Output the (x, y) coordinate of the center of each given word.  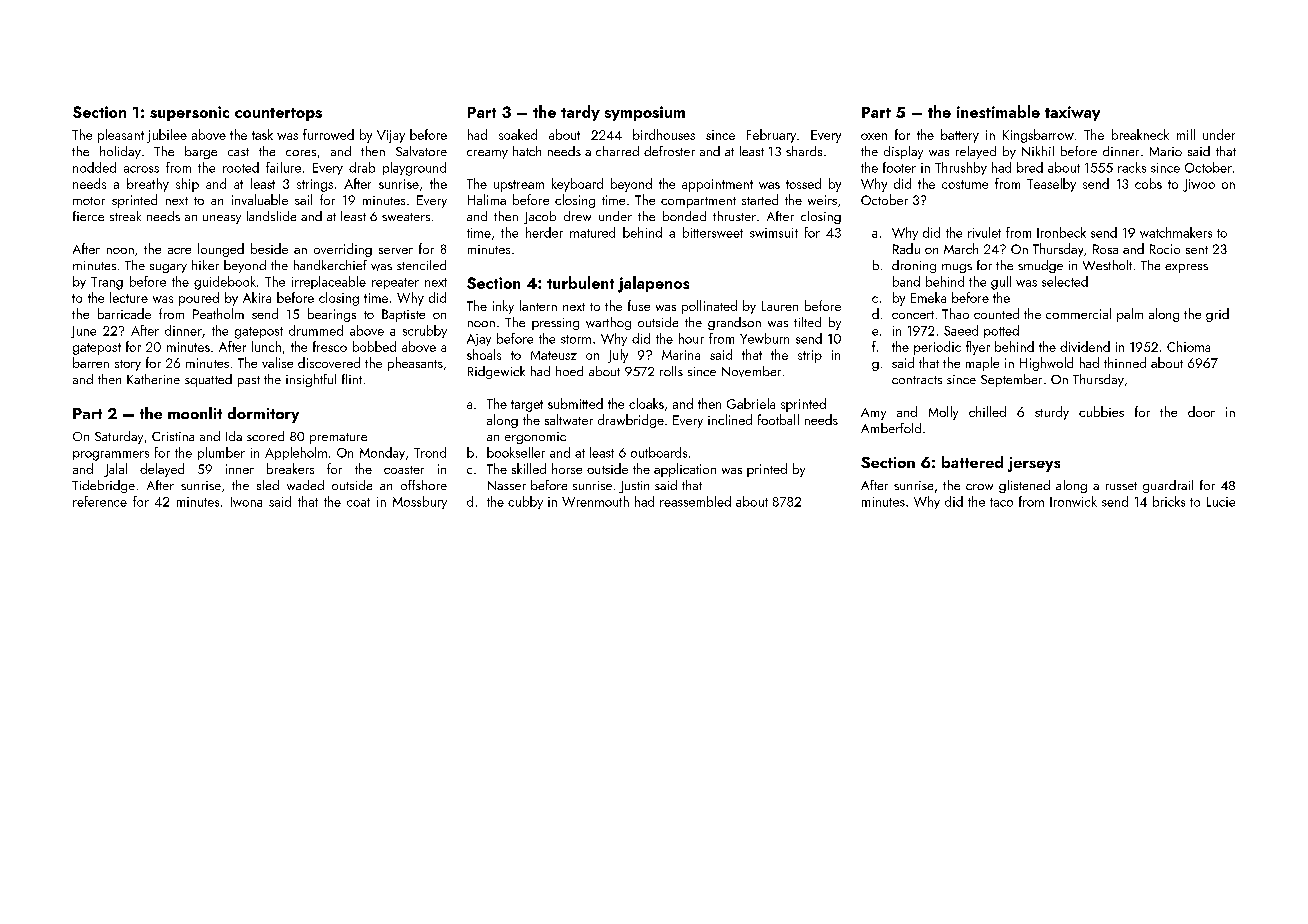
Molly (943, 413)
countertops (278, 114)
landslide (271, 216)
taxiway (1072, 113)
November (751, 371)
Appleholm (296, 453)
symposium (645, 113)
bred (1030, 167)
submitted (575, 403)
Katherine (153, 379)
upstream (519, 186)
